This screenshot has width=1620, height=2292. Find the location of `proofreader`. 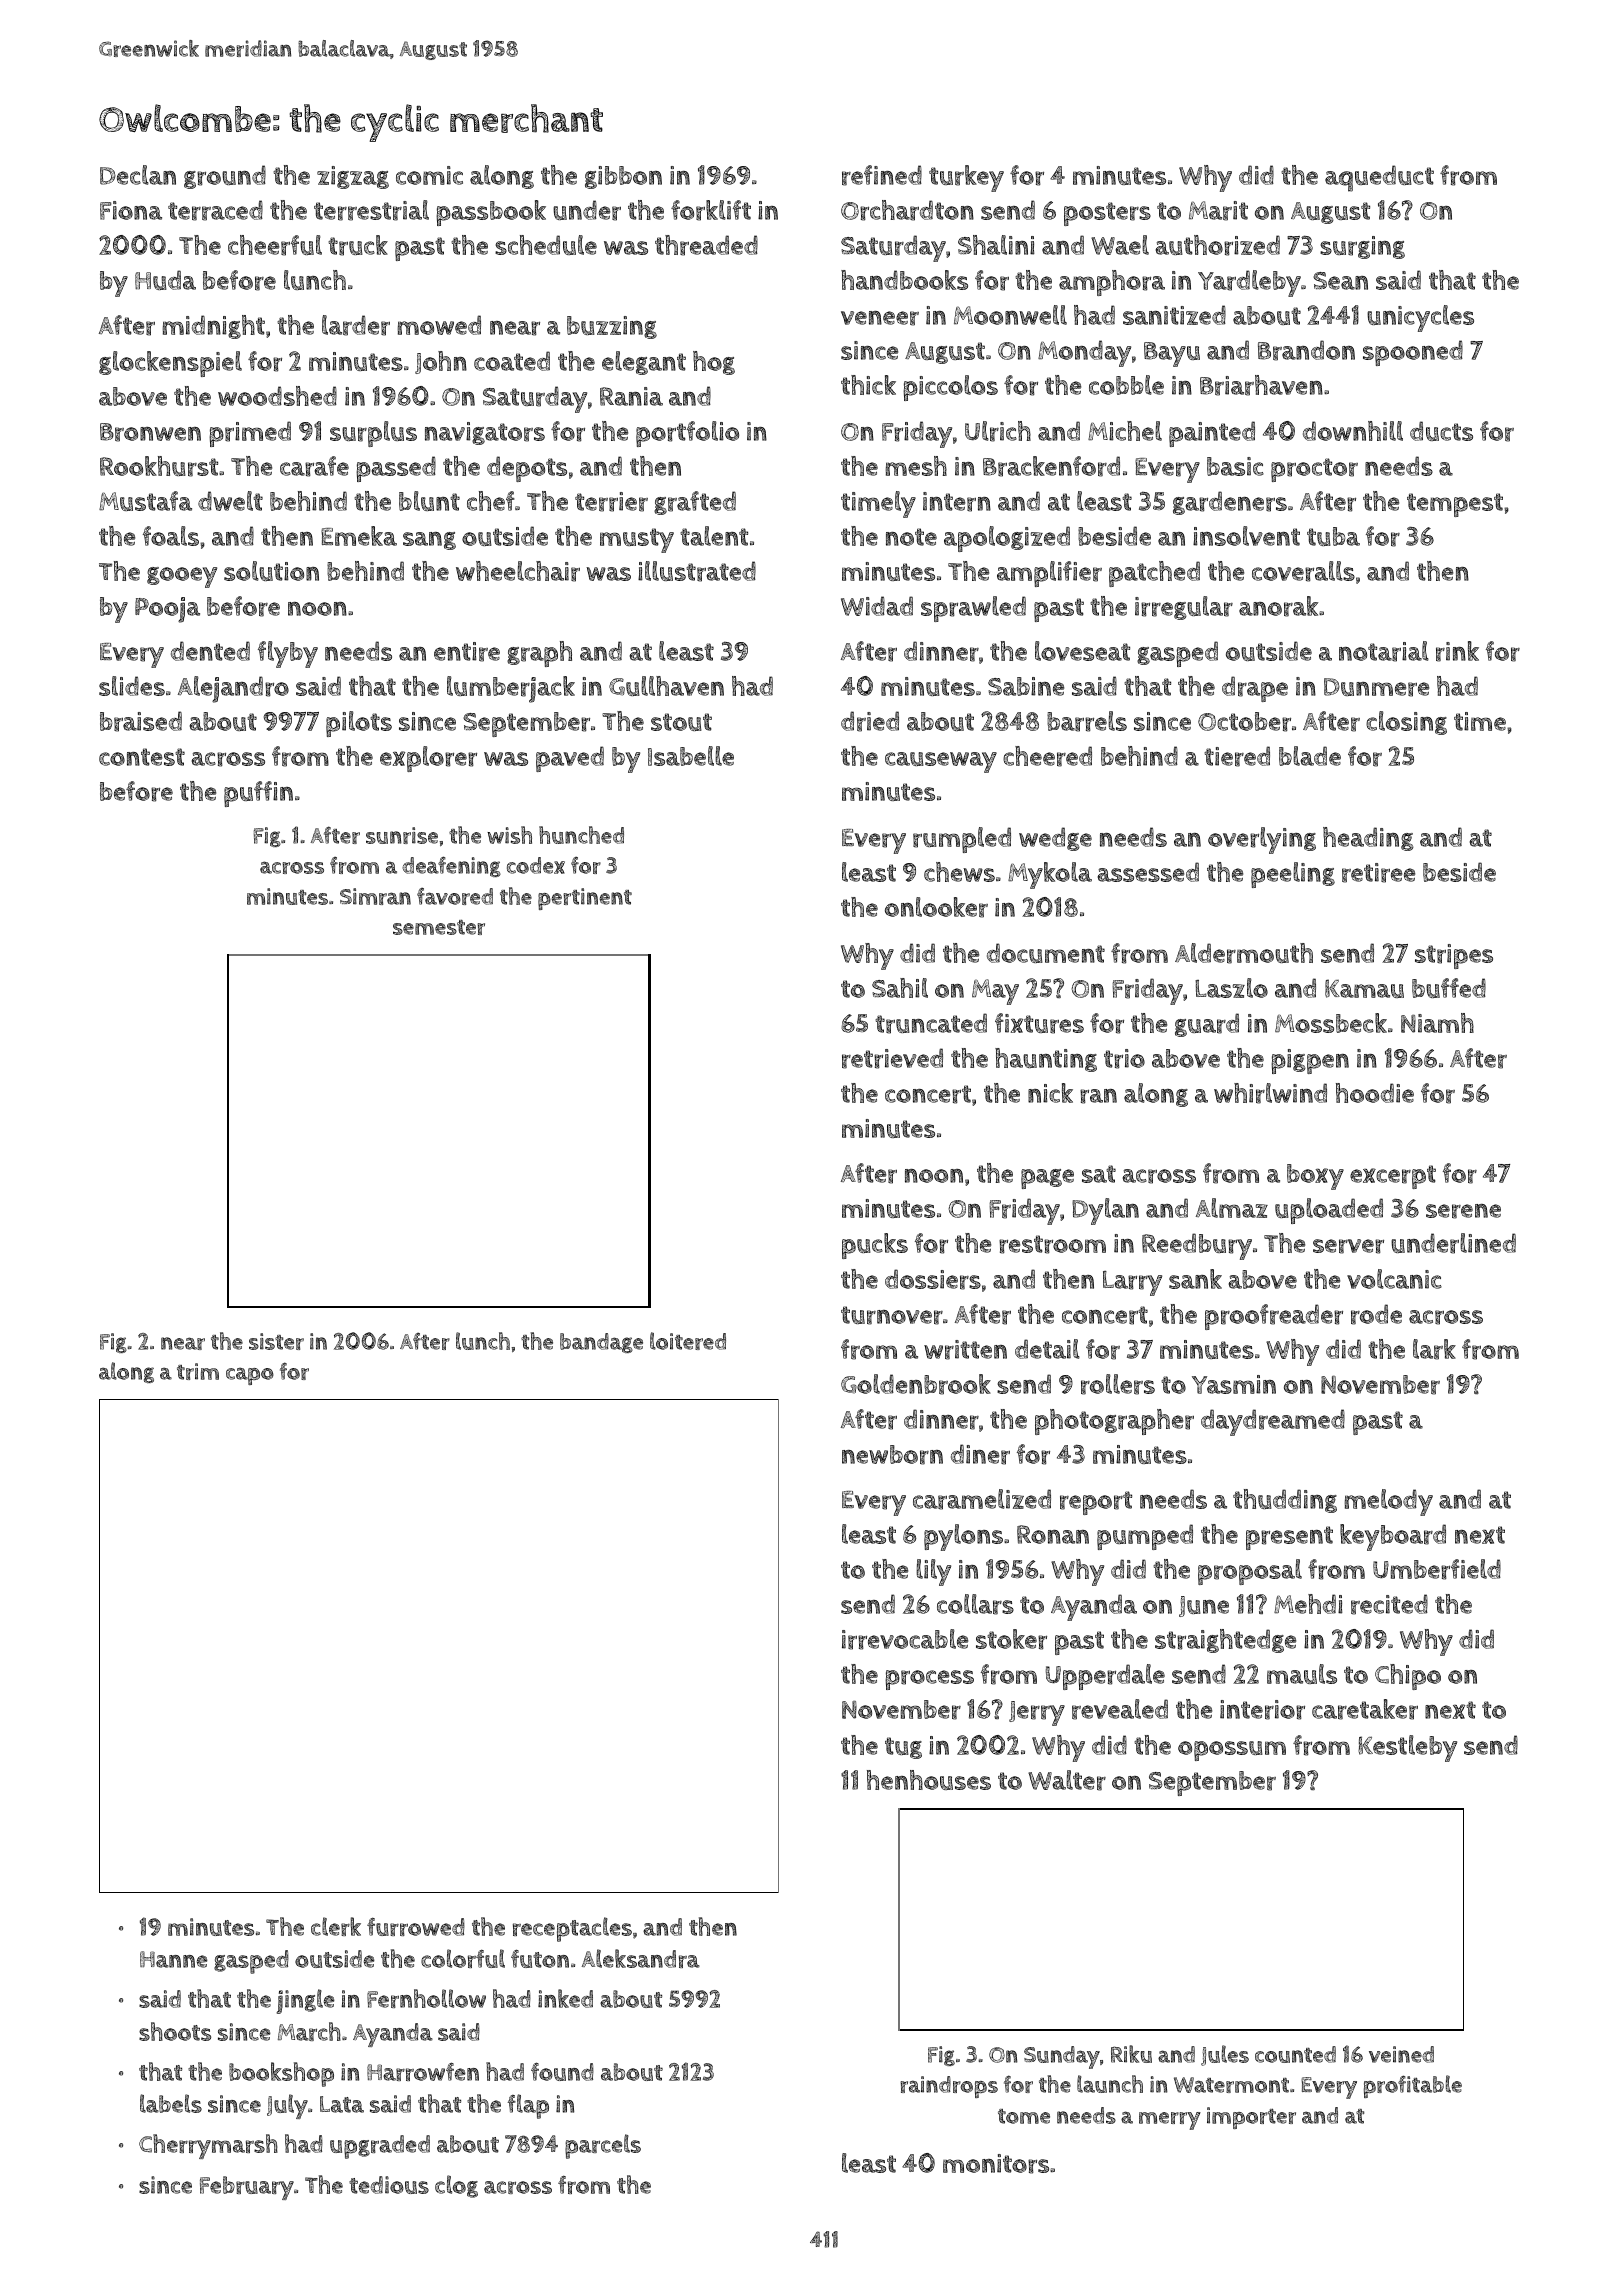

proofreader is located at coordinates (1274, 1317).
